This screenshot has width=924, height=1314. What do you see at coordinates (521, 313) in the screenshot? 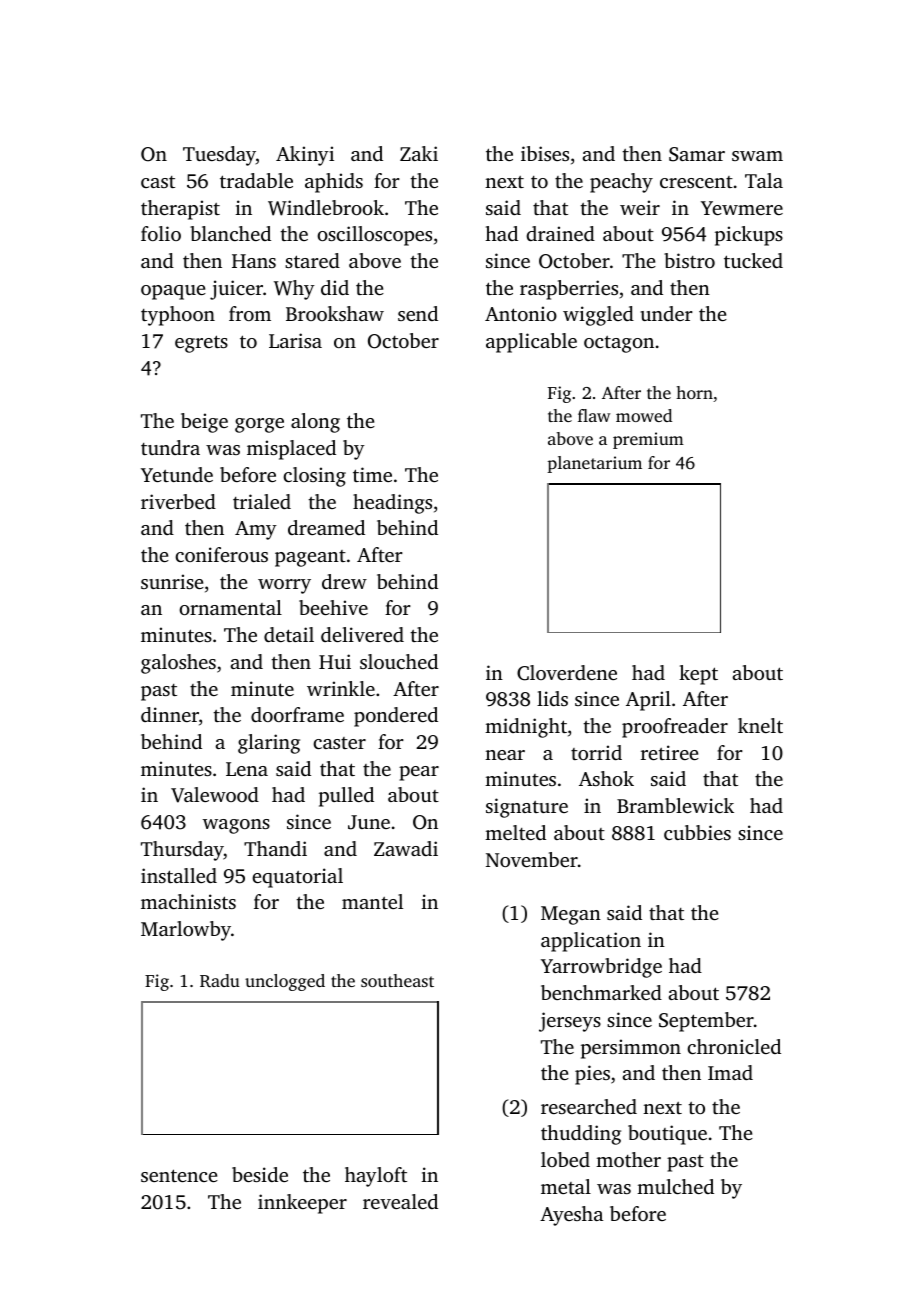
I see `Antonio` at bounding box center [521, 313].
